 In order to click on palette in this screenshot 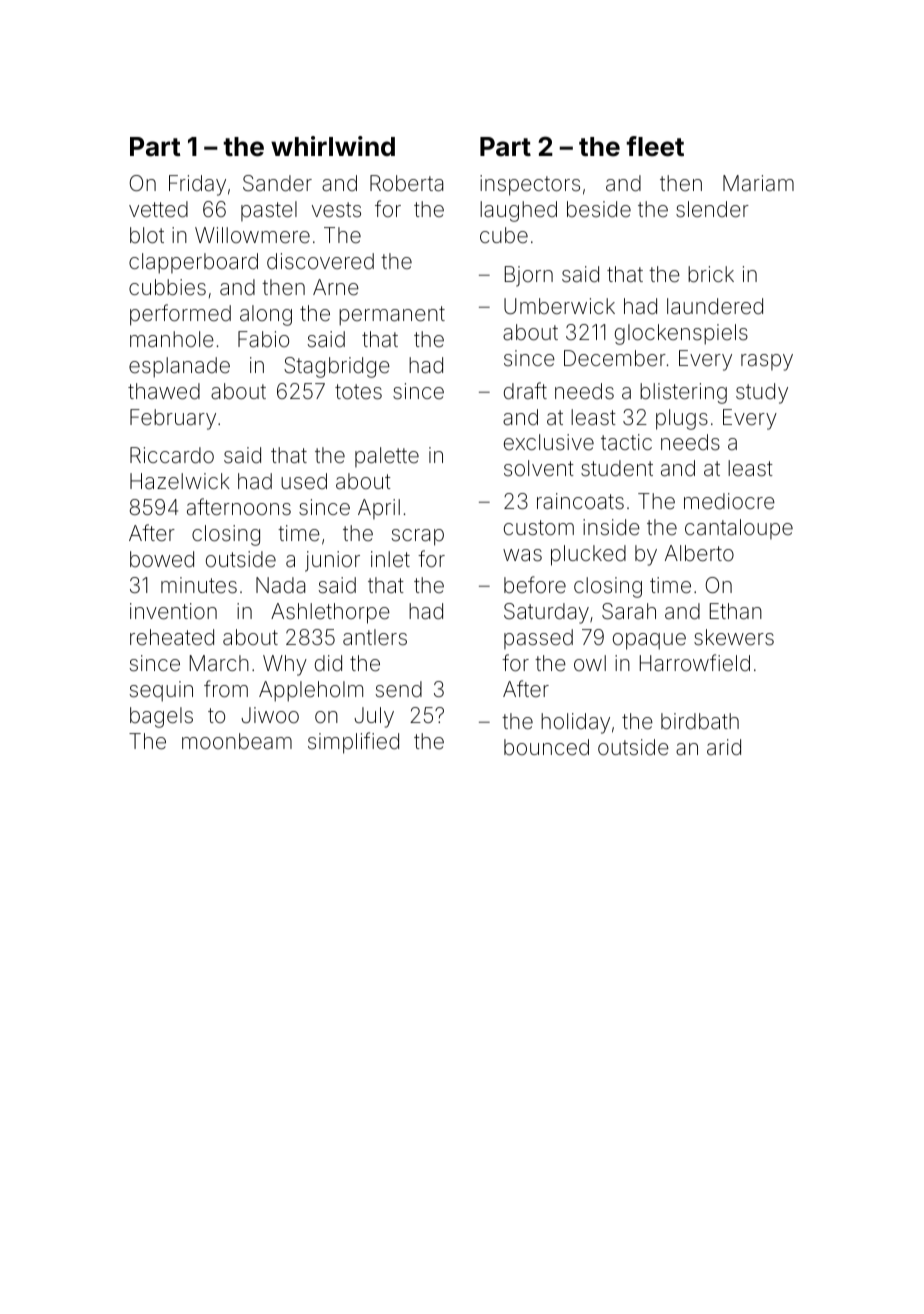, I will do `click(387, 457)`.
